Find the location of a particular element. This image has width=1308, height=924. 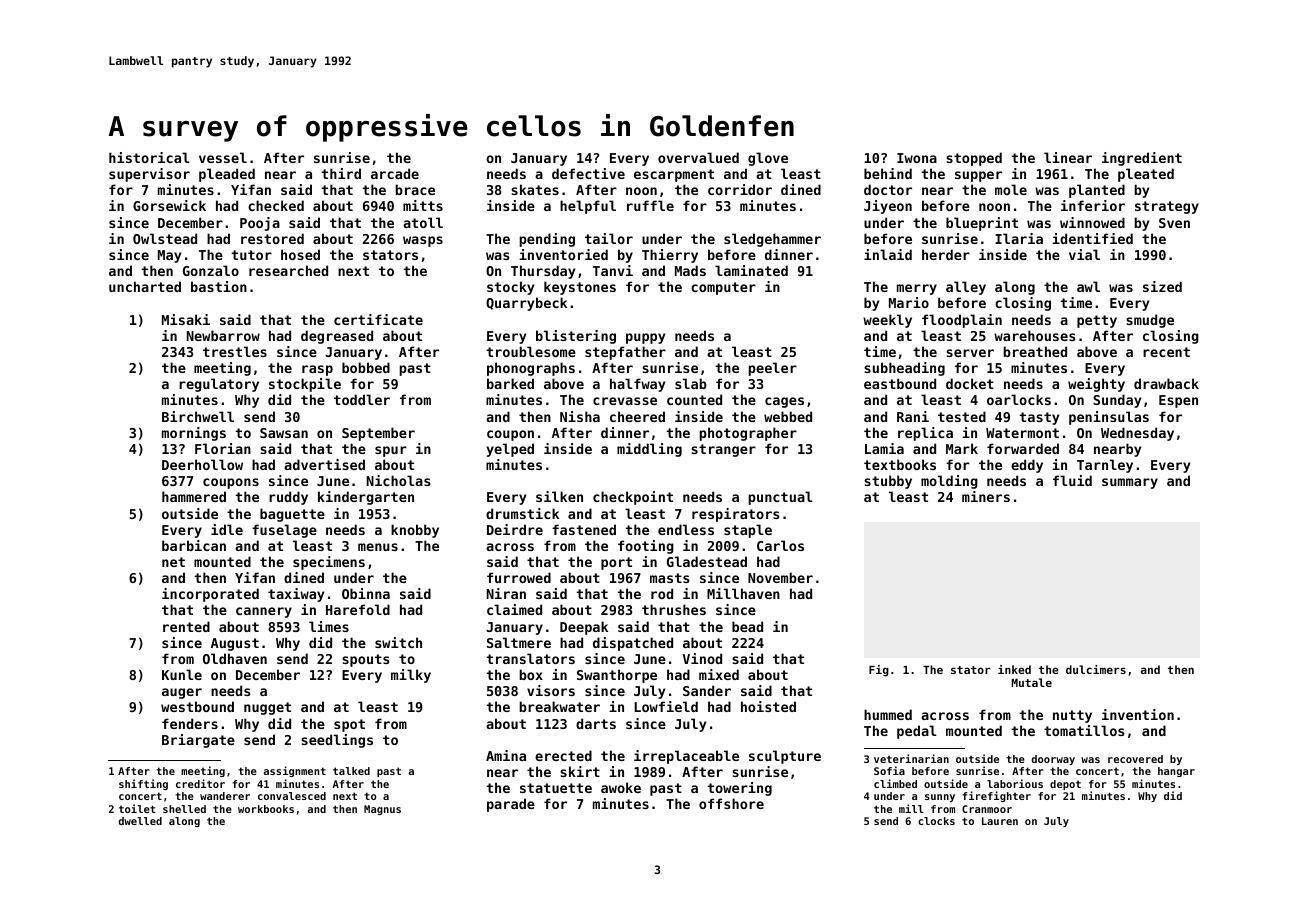

silken is located at coordinates (559, 496).
